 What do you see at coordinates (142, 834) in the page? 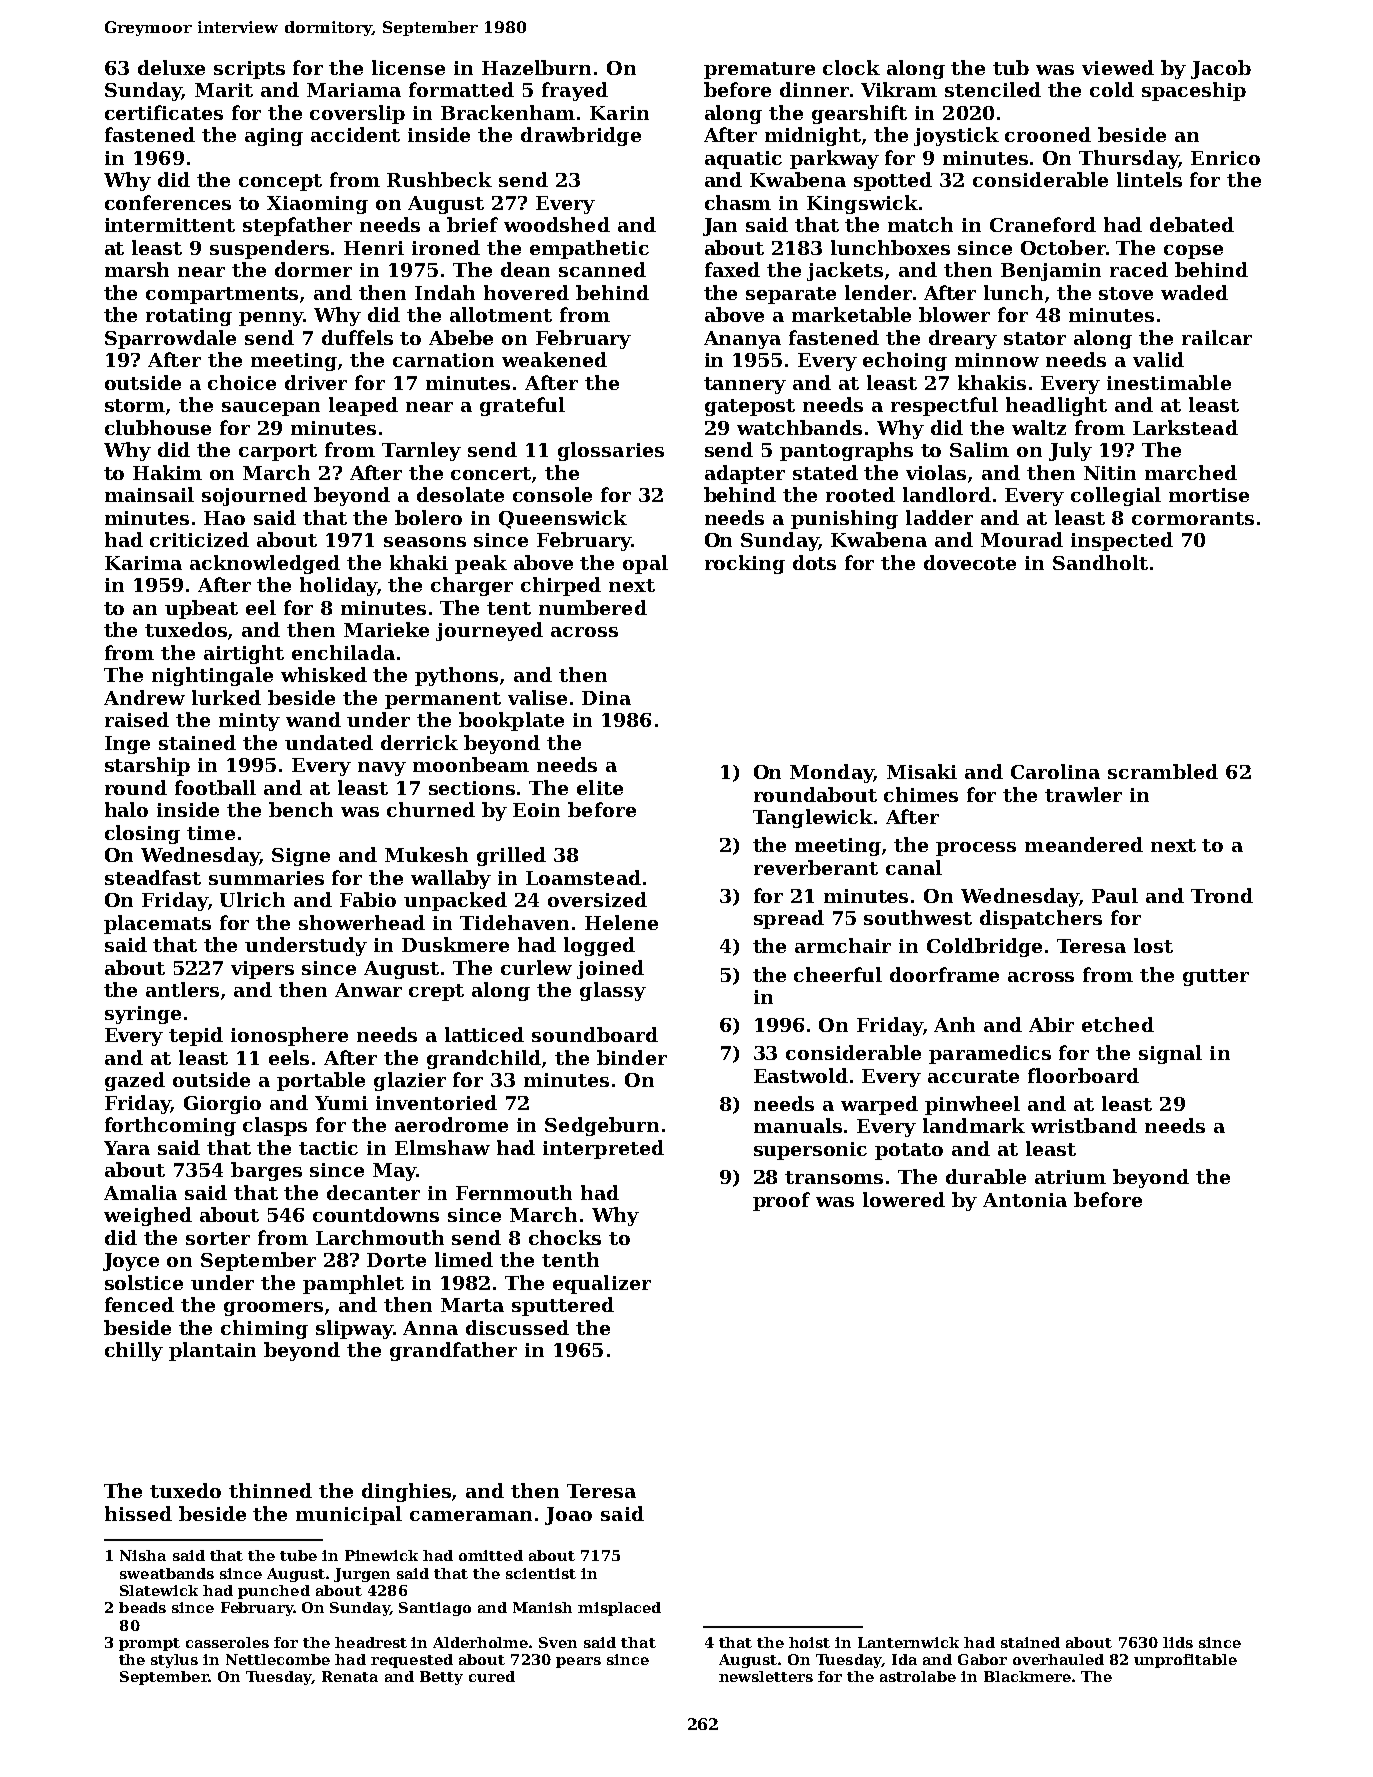
I see `closing` at bounding box center [142, 834].
